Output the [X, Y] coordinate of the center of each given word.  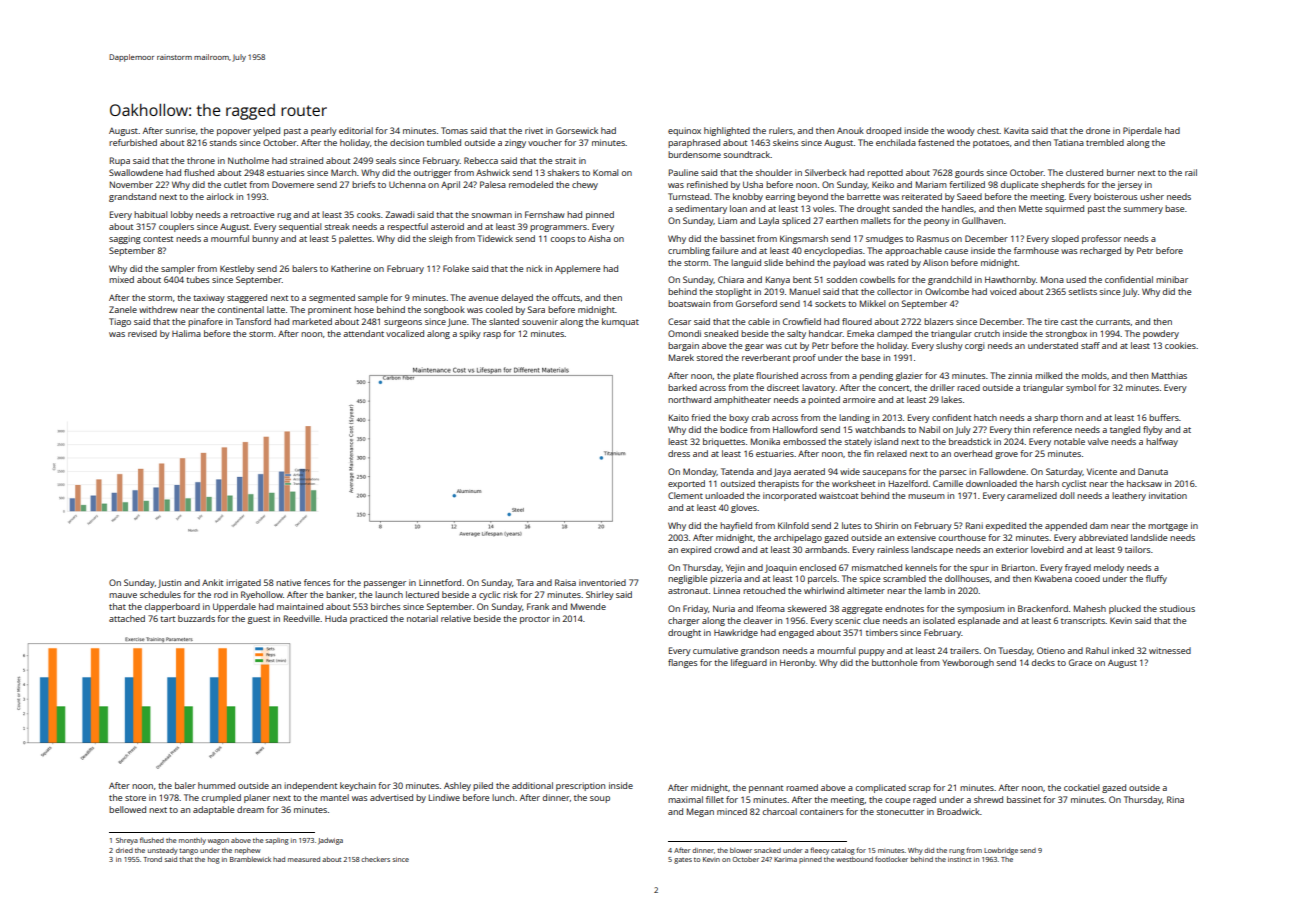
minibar [1172, 279]
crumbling [689, 251]
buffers [1164, 417]
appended [1066, 526]
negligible [687, 579]
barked [682, 387]
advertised [391, 797]
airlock [220, 196]
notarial [422, 618]
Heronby [797, 663]
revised [142, 333]
